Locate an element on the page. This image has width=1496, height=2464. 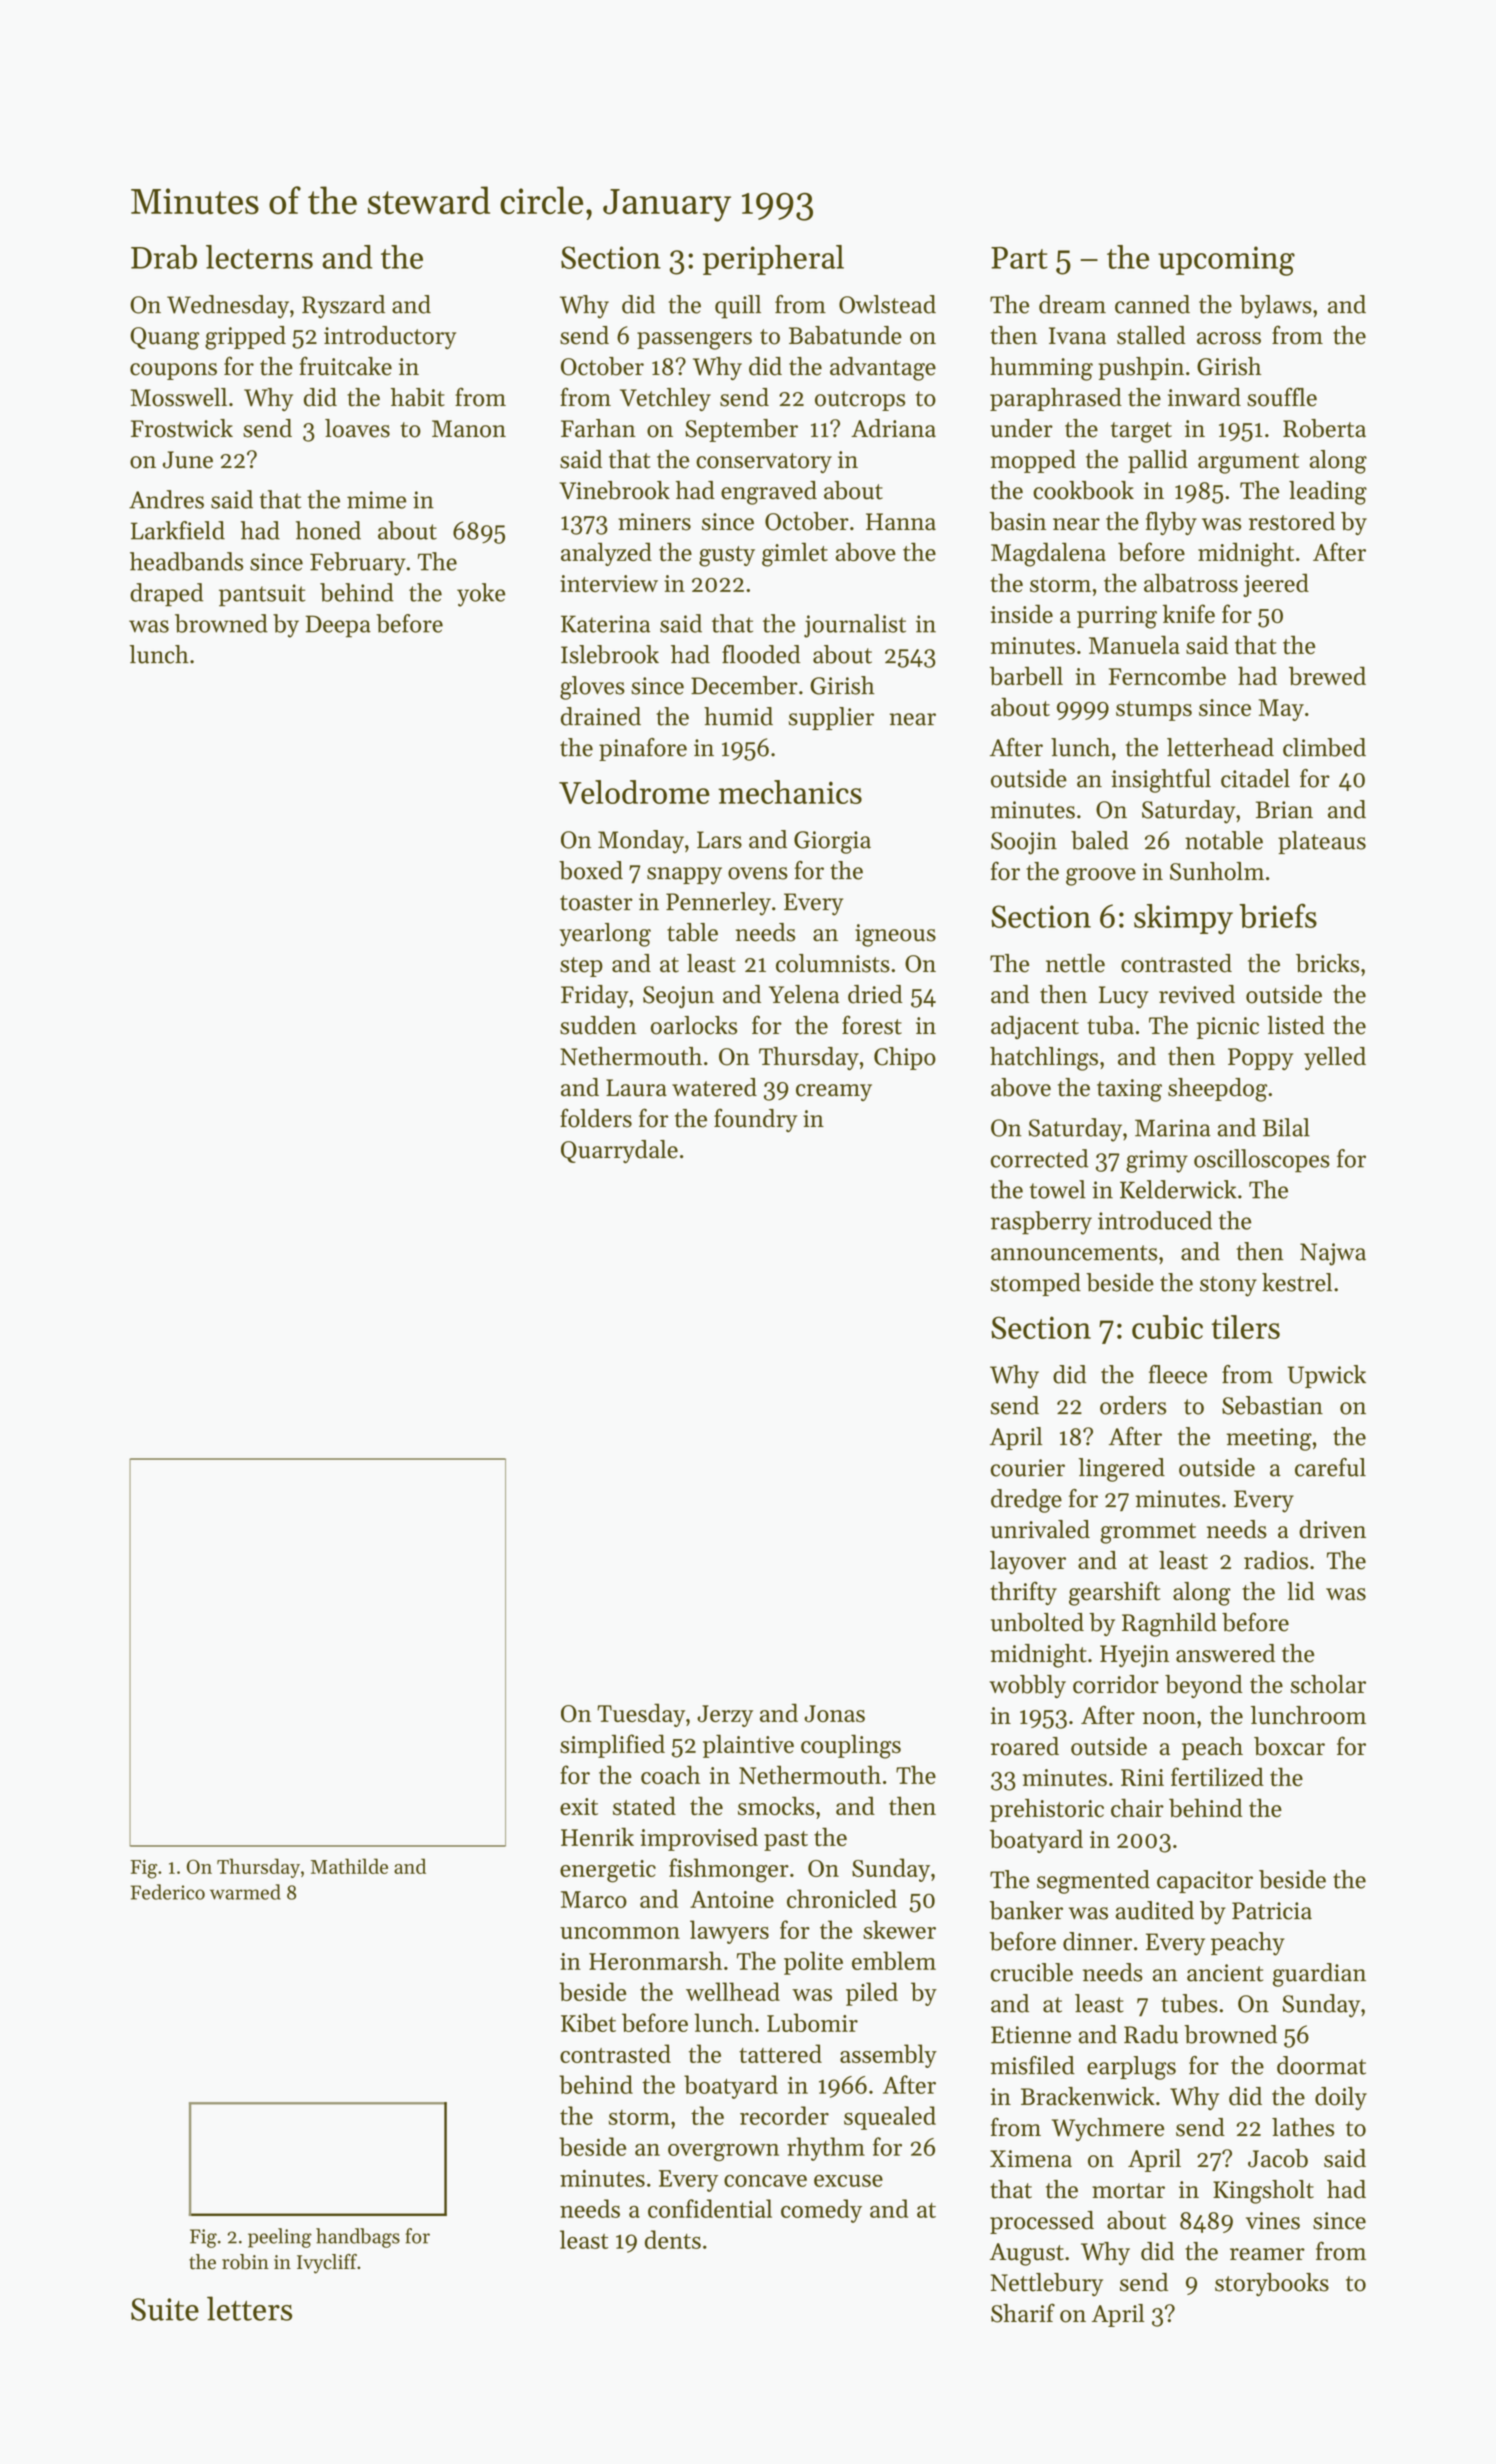
beyond is located at coordinates (1204, 1686).
